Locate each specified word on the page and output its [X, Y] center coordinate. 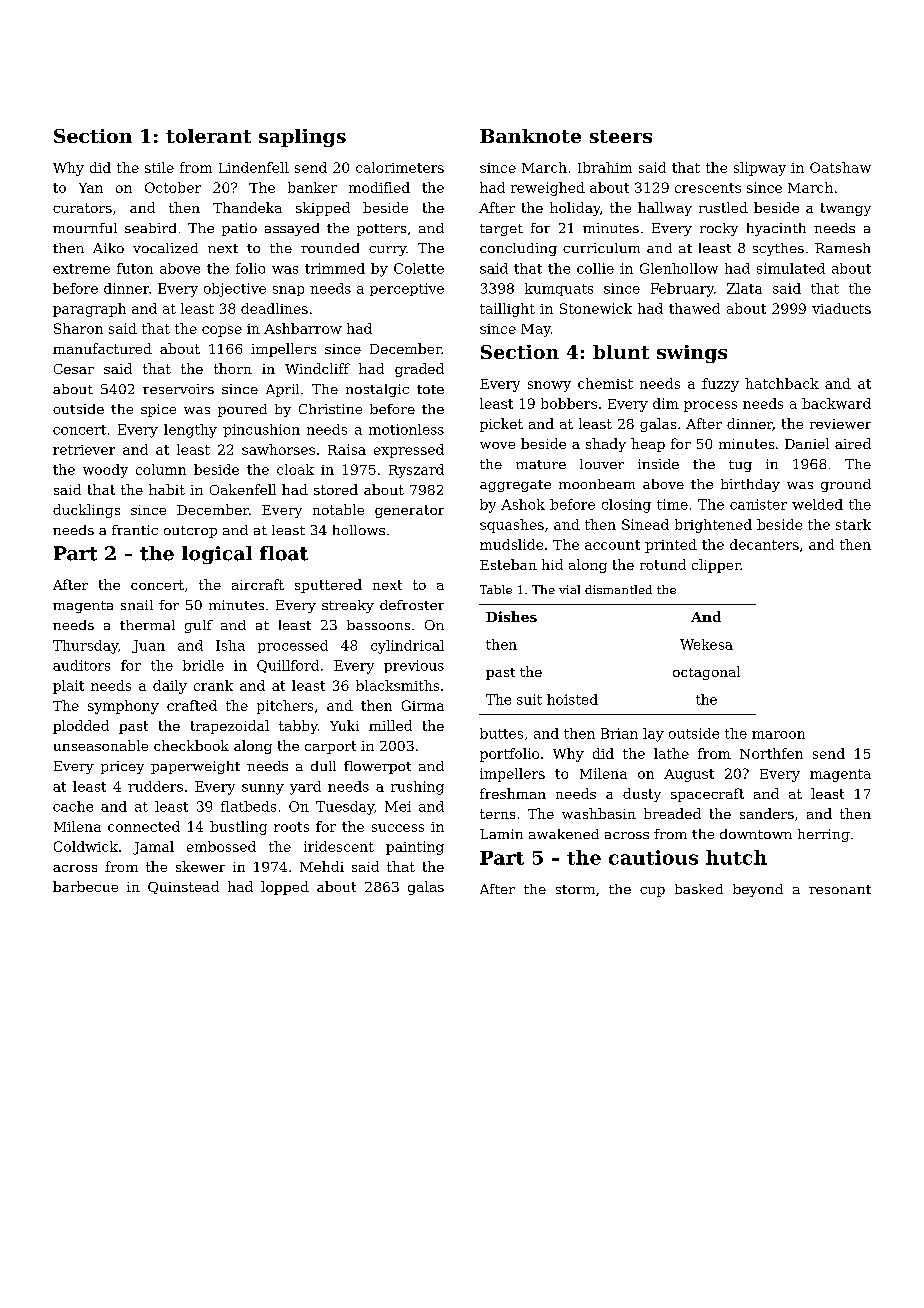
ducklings [86, 511]
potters [381, 230]
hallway [665, 209]
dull [323, 766]
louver [602, 464]
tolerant [208, 136]
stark [853, 524]
